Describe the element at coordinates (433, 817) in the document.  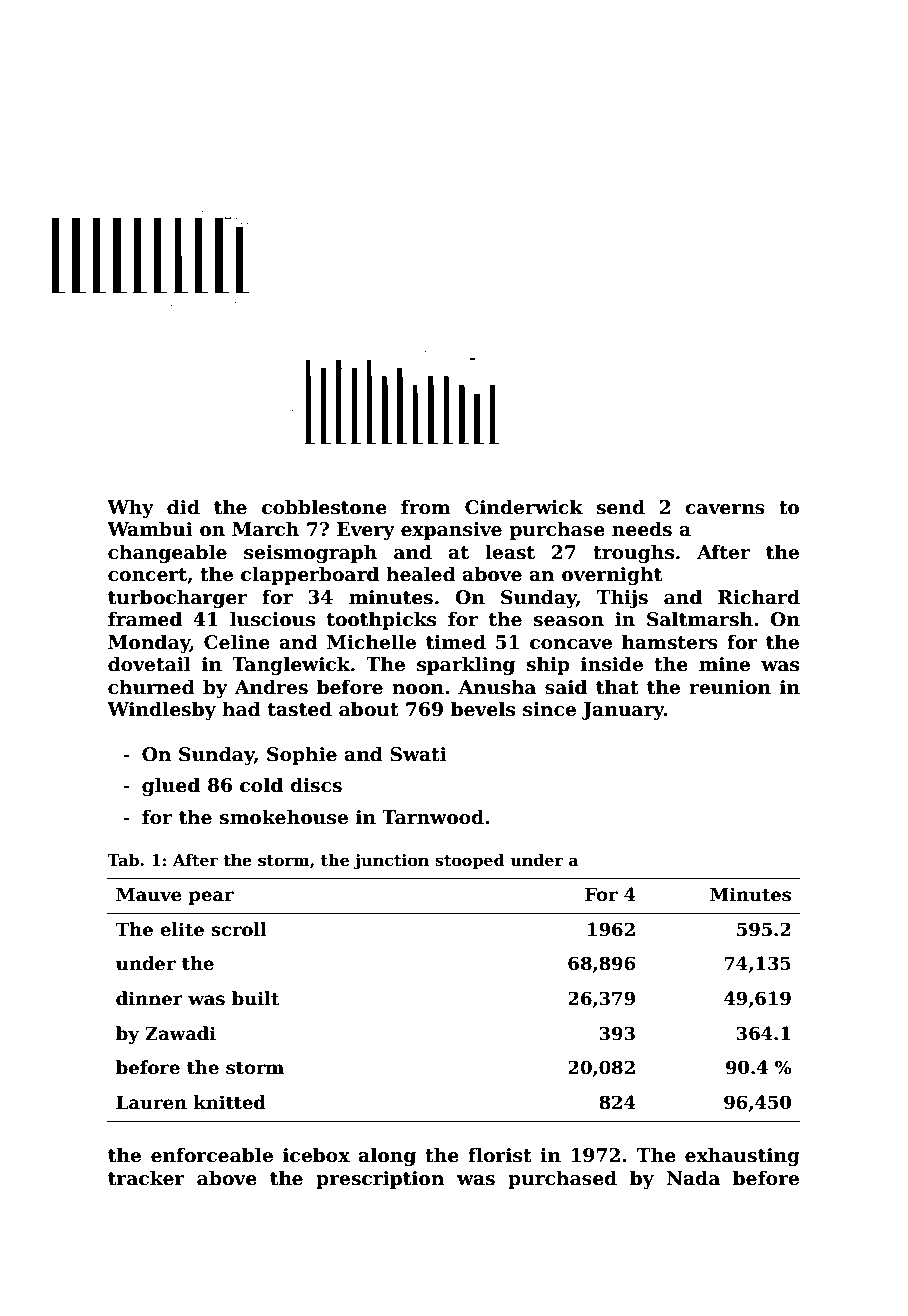
I see `Tarnwood` at that location.
